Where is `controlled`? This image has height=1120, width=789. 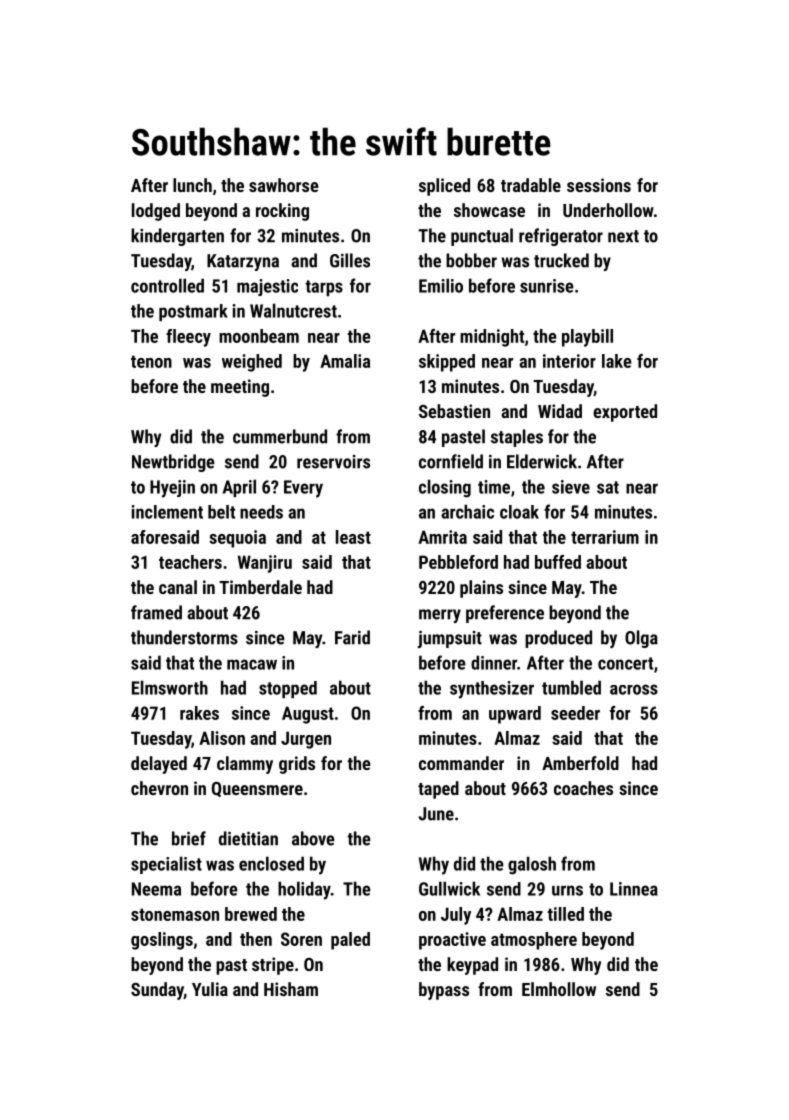
controlled is located at coordinates (167, 285).
